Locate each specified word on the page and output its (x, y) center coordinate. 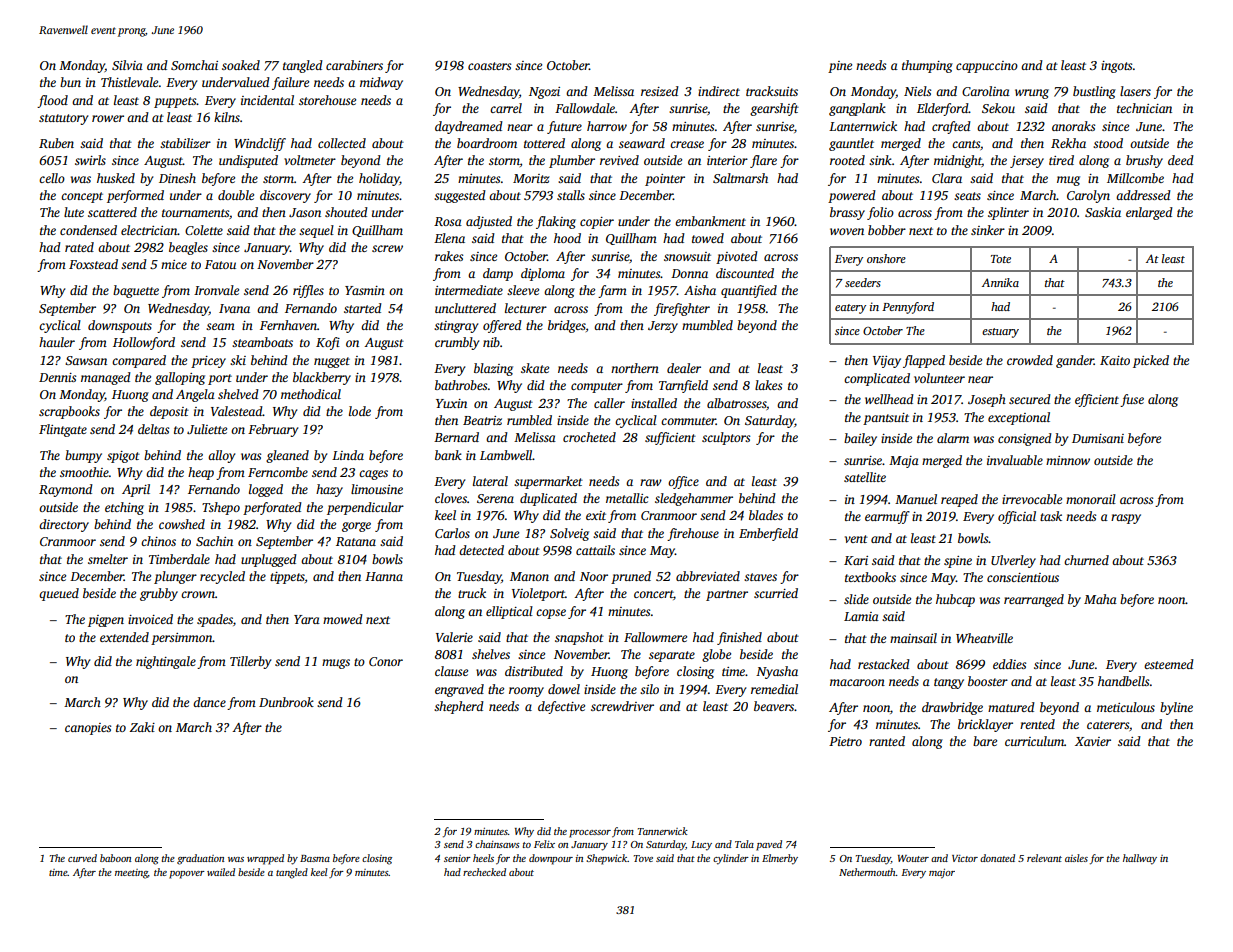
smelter (108, 559)
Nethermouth (867, 872)
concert (654, 595)
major (942, 874)
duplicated (548, 499)
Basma (315, 858)
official (1017, 517)
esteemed (1169, 664)
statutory (63, 119)
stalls (571, 195)
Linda (348, 455)
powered (852, 196)
